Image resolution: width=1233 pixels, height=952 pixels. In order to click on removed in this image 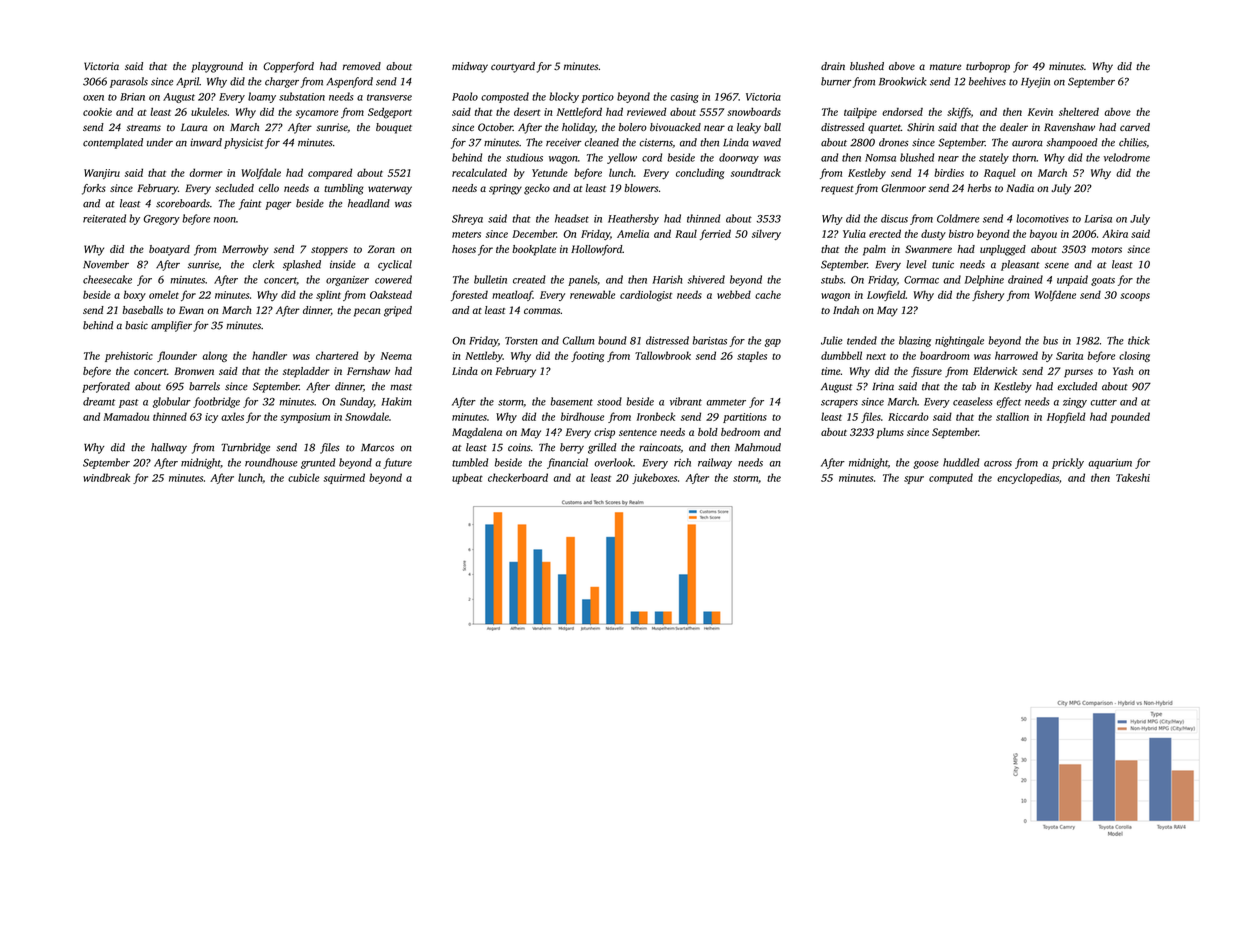, I will do `click(362, 66)`.
